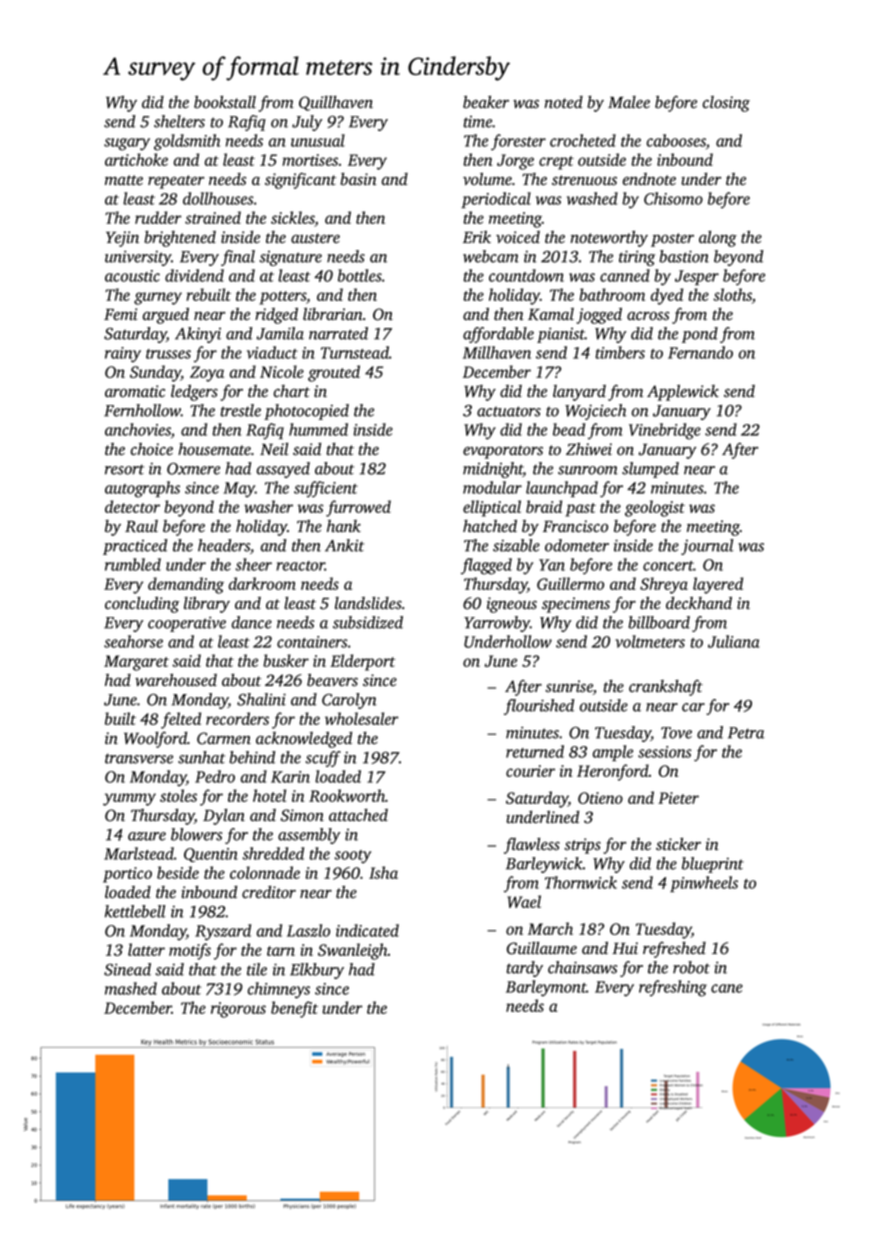 The width and height of the screenshot is (871, 1236). Describe the element at coordinates (726, 104) in the screenshot. I see `closing` at that location.
